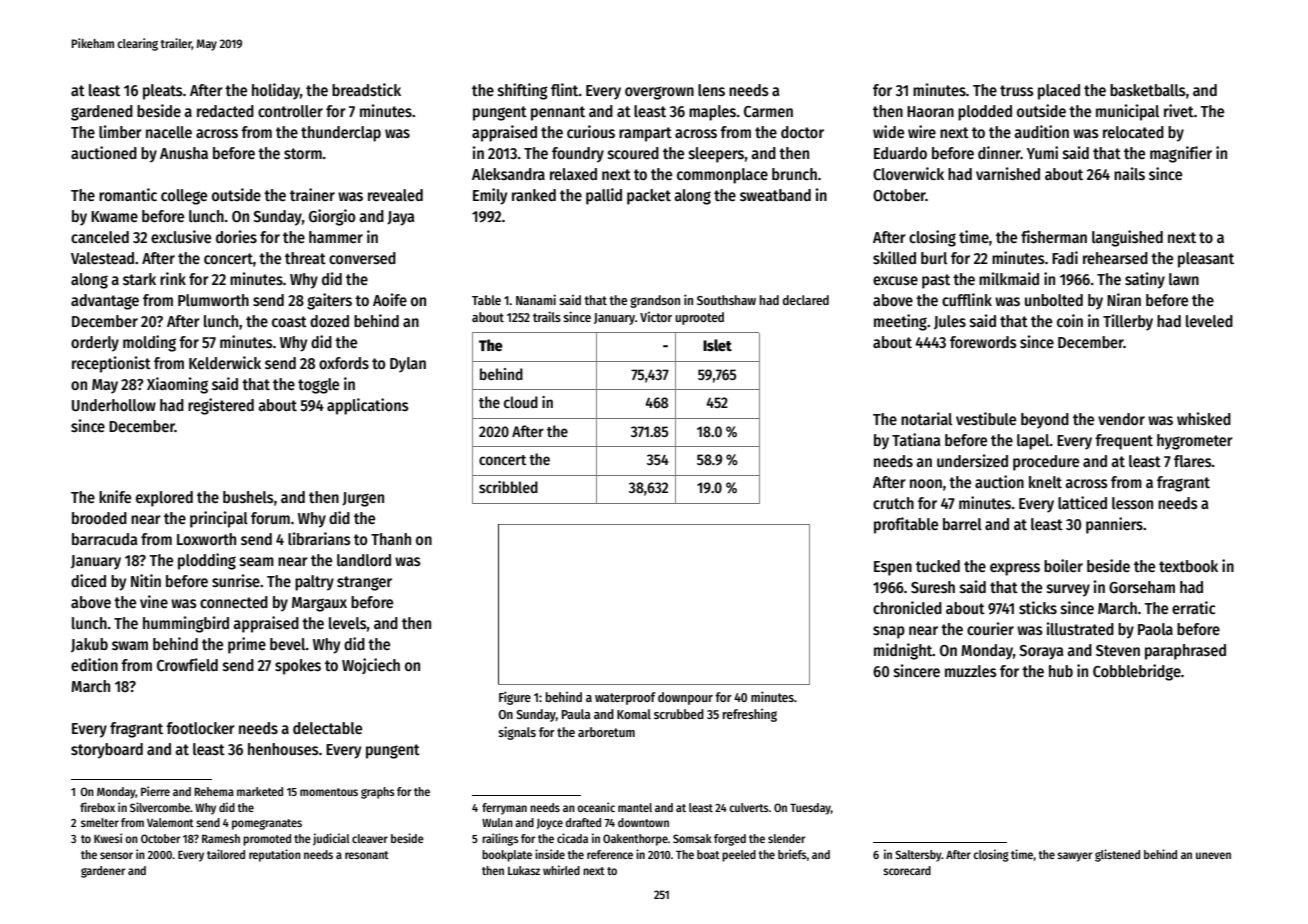 The image size is (1308, 924). Describe the element at coordinates (207, 561) in the screenshot. I see `plodding` at that location.
